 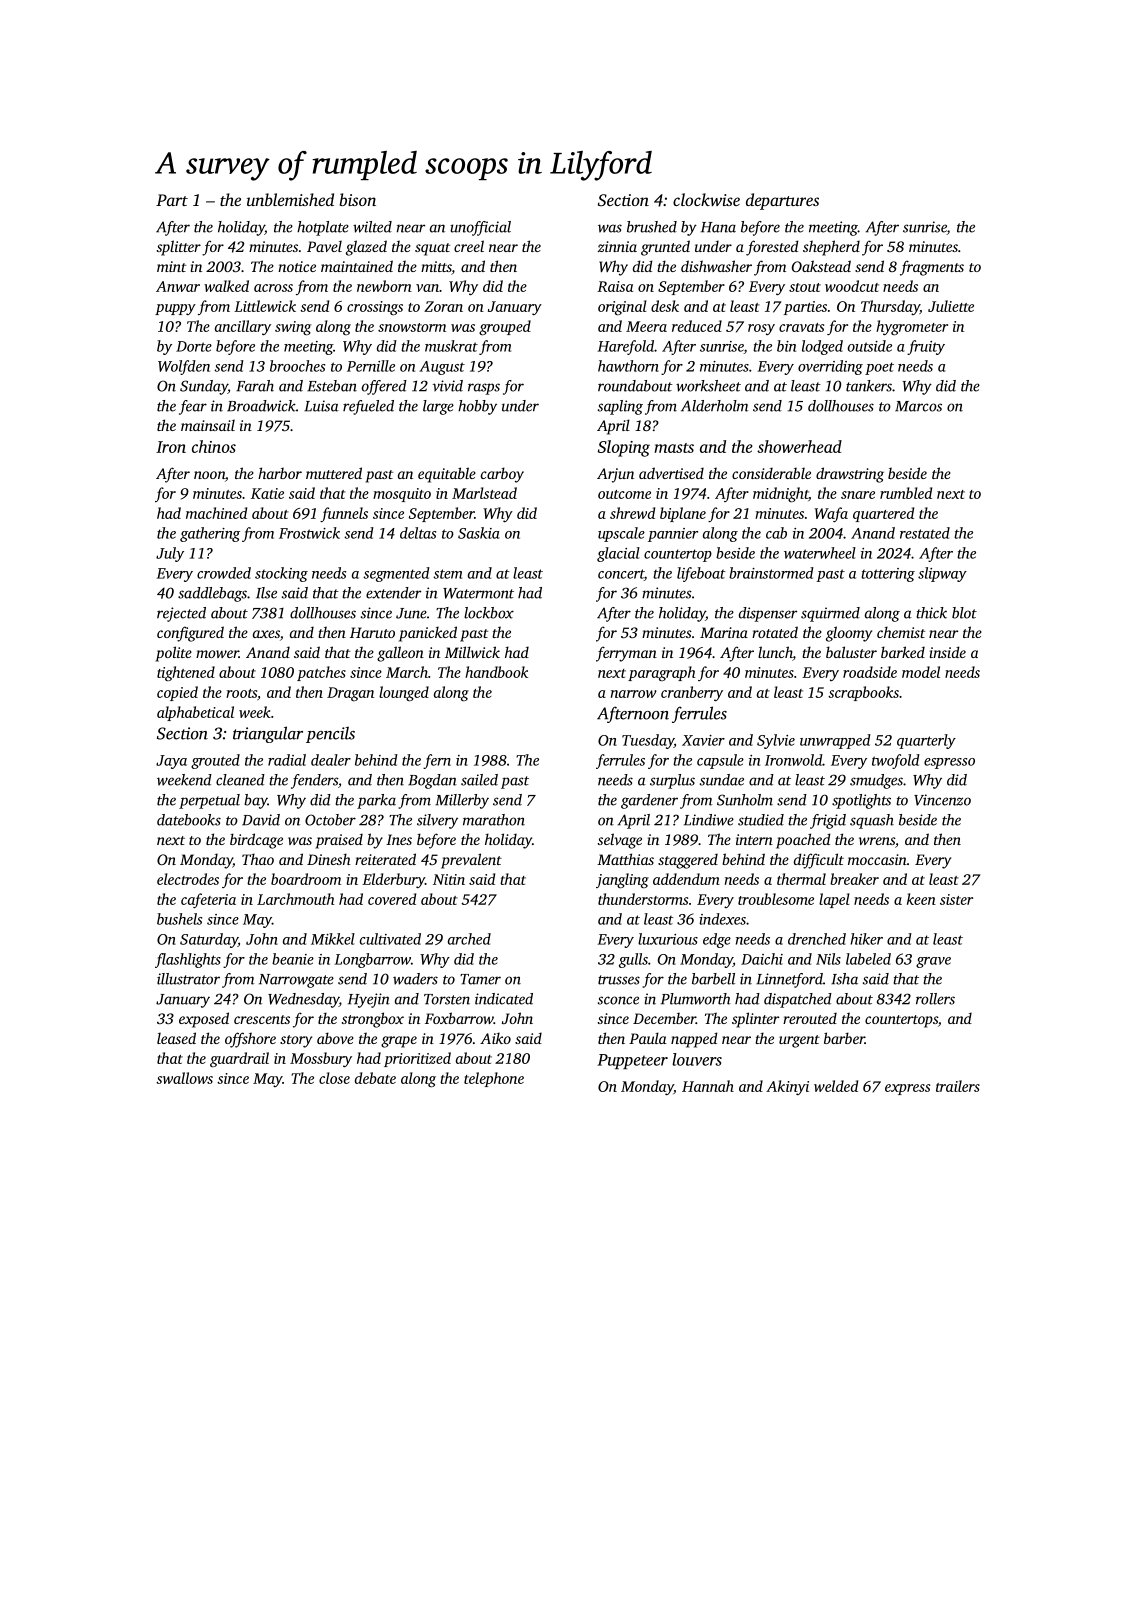 What do you see at coordinates (480, 228) in the image?
I see `unofficial` at bounding box center [480, 228].
